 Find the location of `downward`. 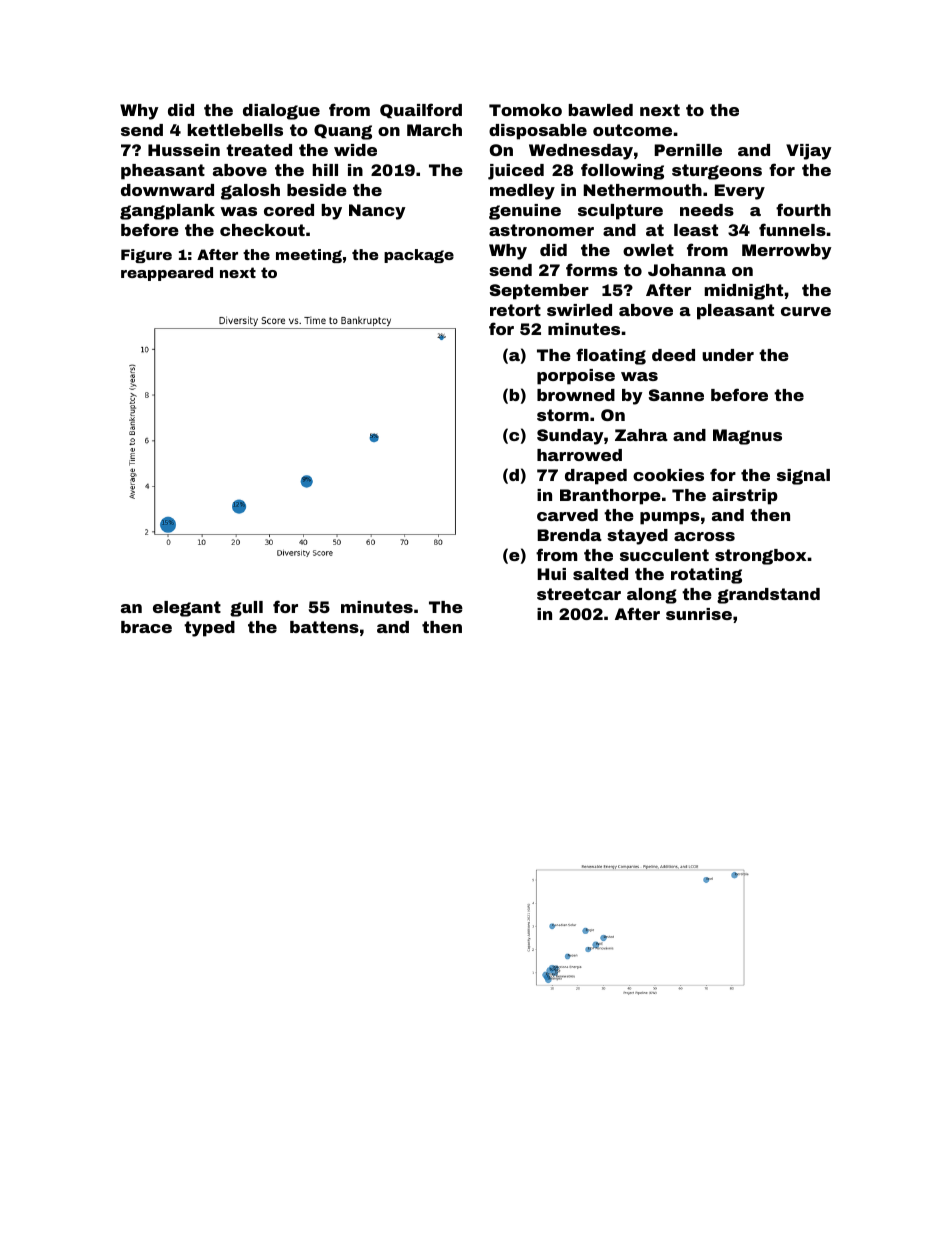

downward is located at coordinates (167, 190).
